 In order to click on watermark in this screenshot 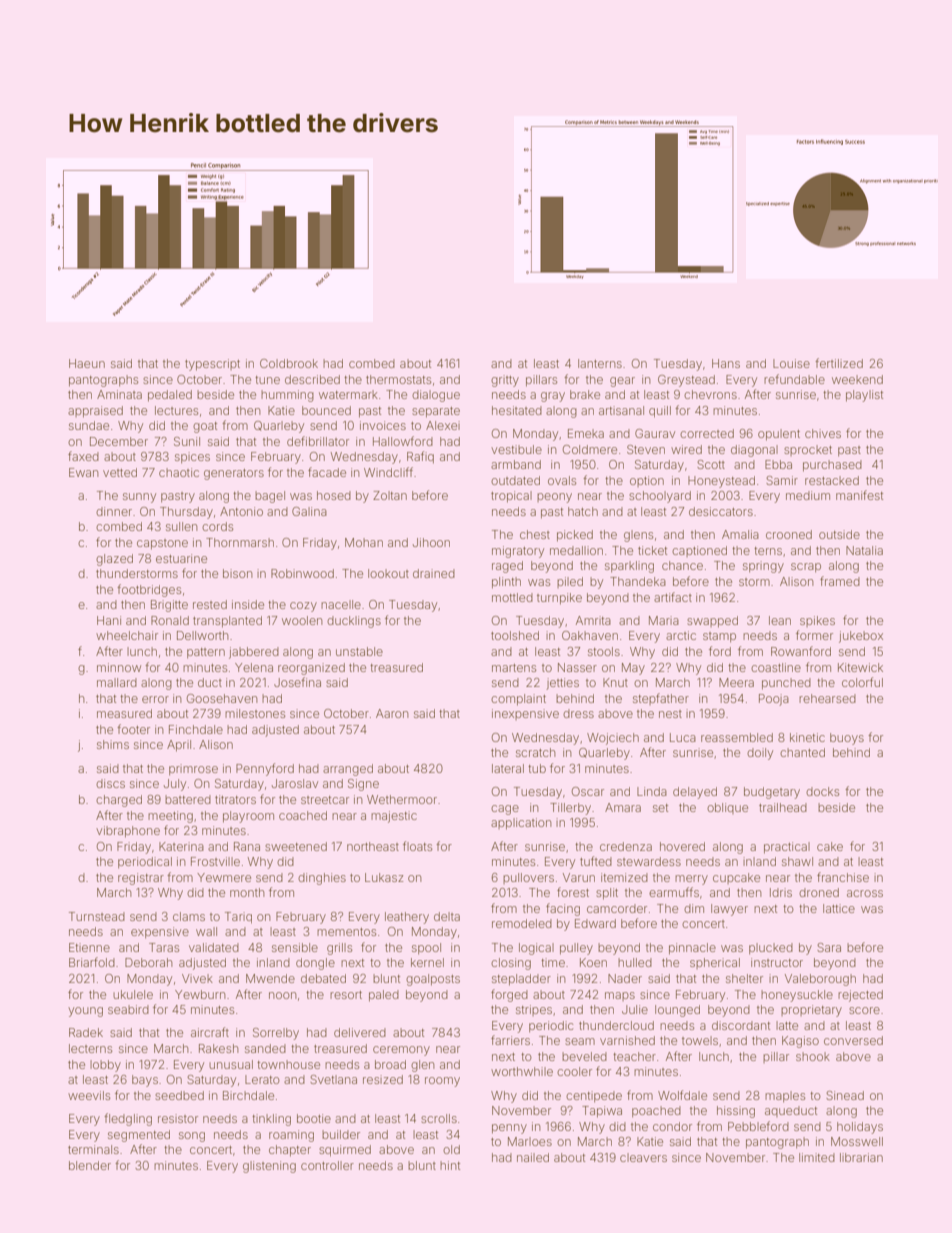, I will do `click(348, 394)`.
